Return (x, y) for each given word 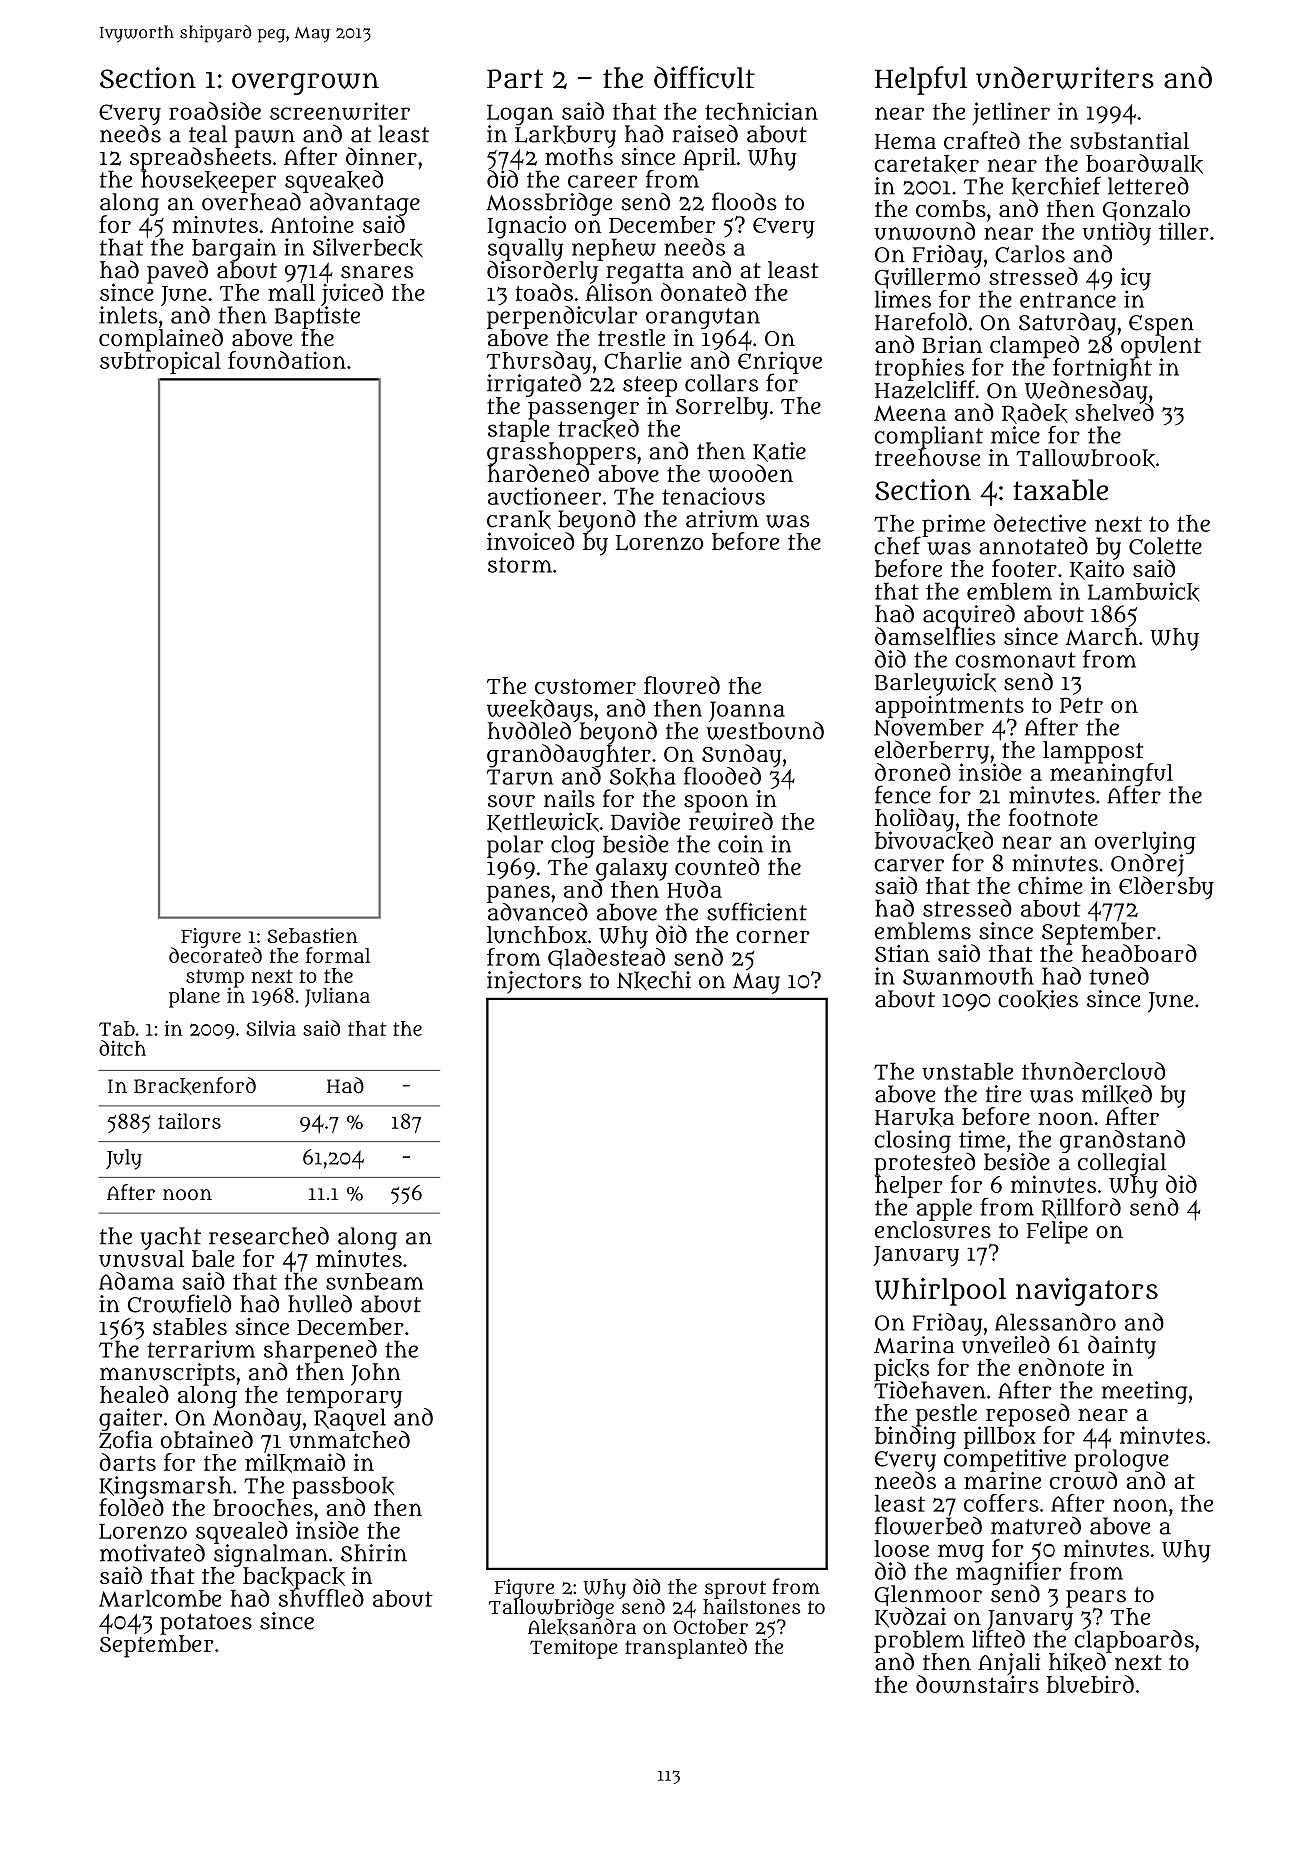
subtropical (160, 362)
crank (519, 519)
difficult (704, 77)
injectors (534, 982)
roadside (215, 111)
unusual (141, 1258)
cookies (1038, 999)
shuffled (321, 1598)
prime (953, 525)
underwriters (1065, 77)
